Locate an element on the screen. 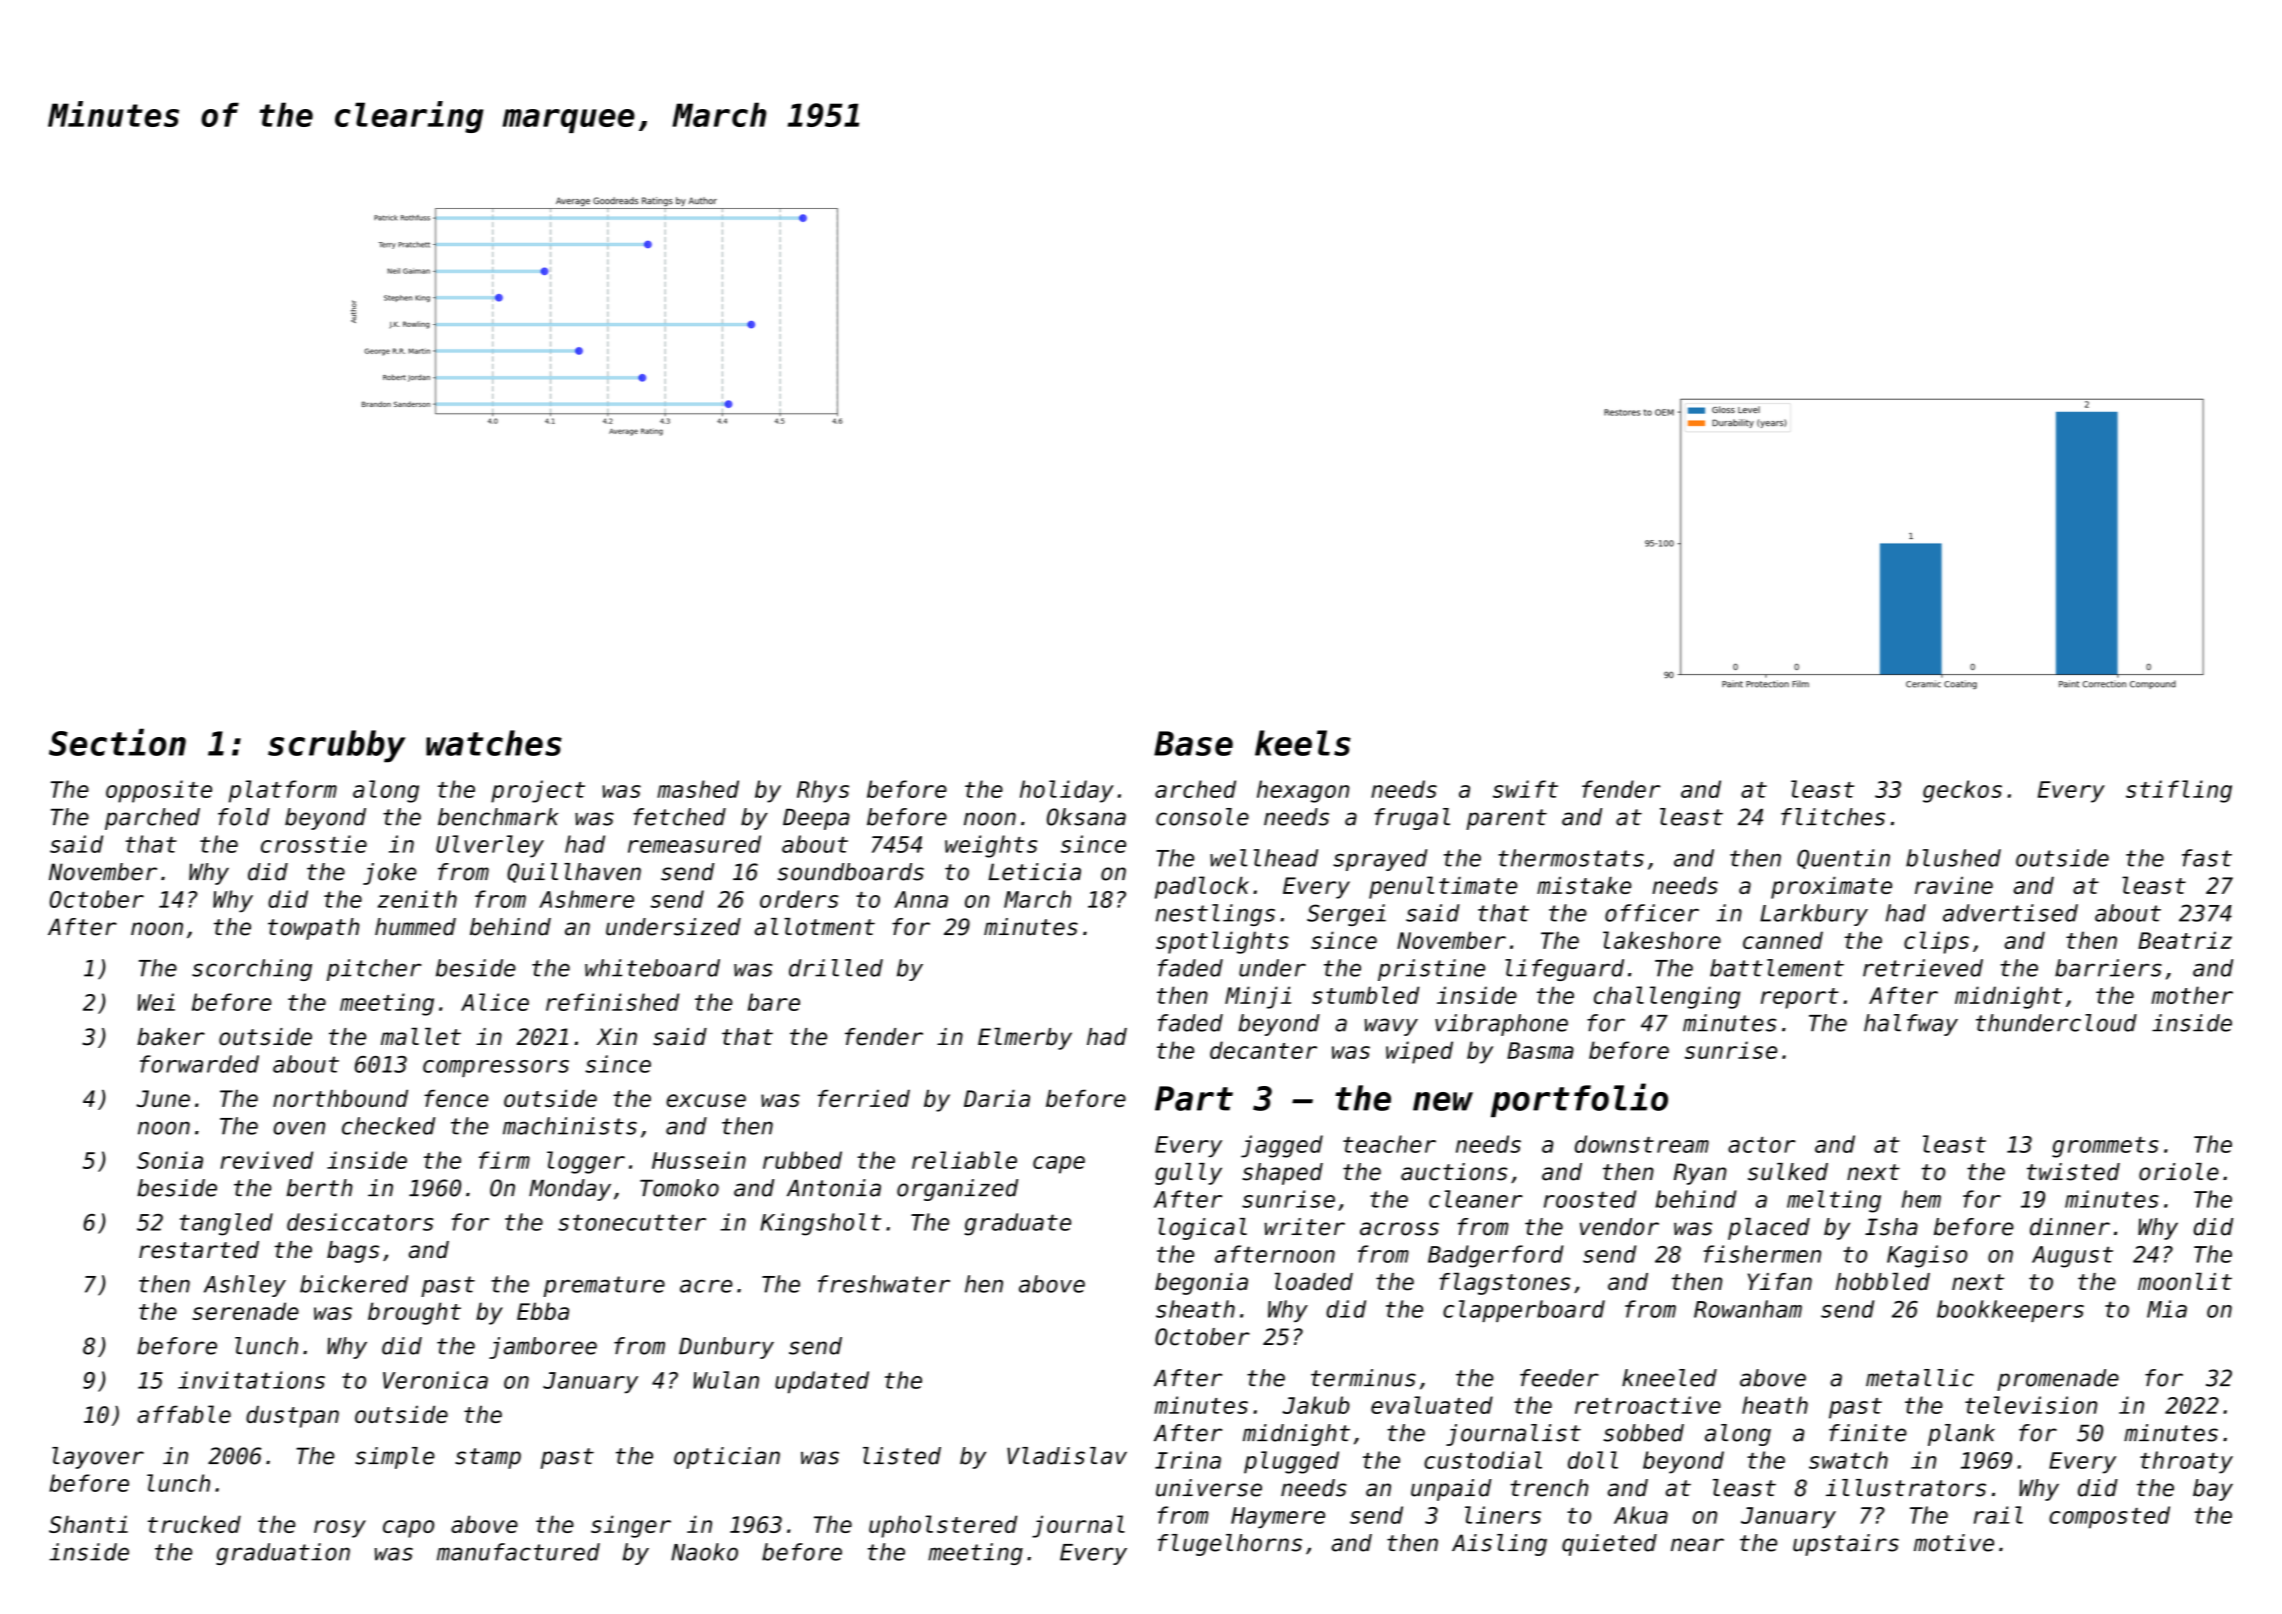 This screenshot has height=1614, width=2282. advertised is located at coordinates (2010, 913).
